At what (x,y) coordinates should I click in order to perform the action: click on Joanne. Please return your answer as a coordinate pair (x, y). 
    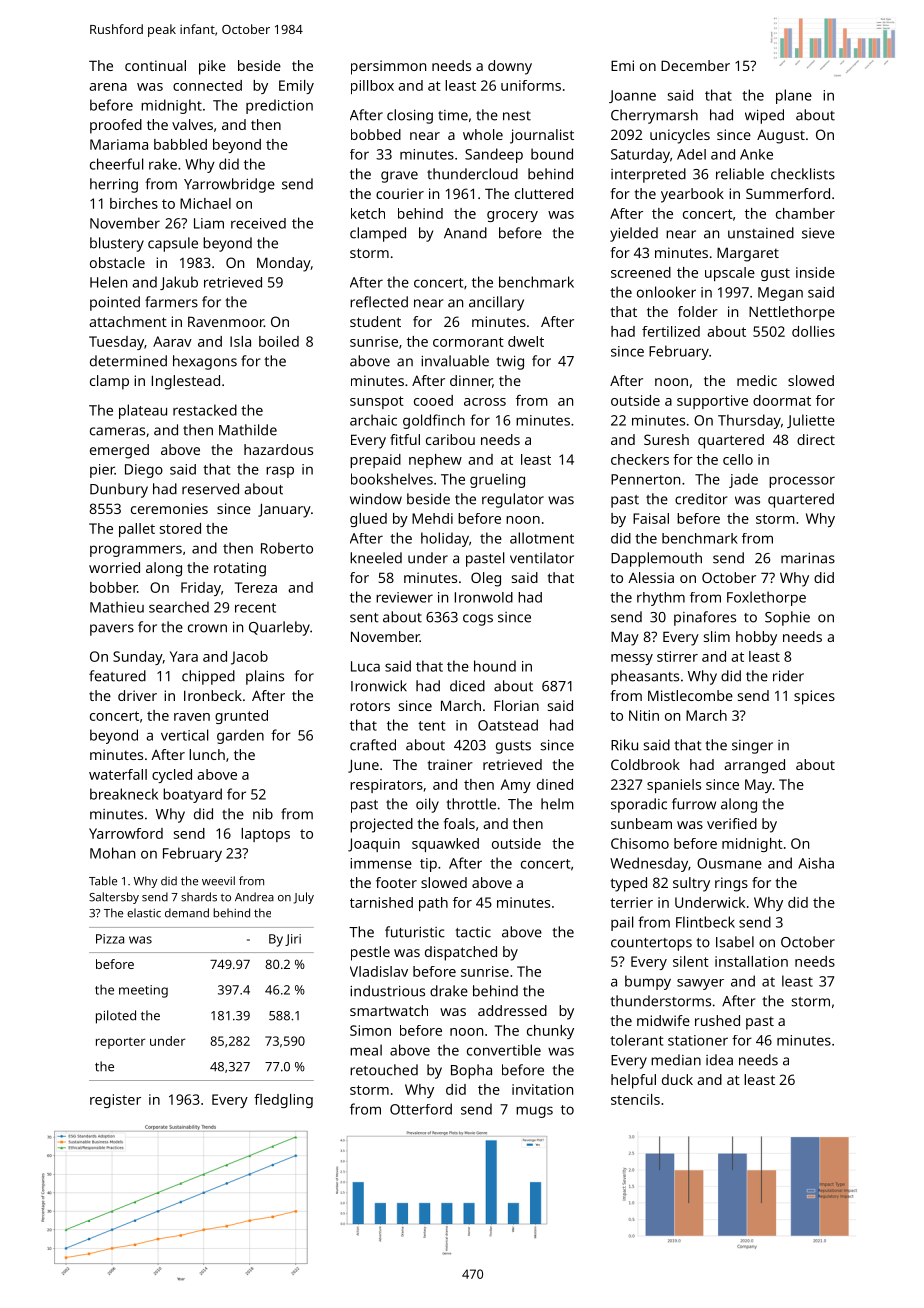
    Looking at the image, I should click on (632, 96).
